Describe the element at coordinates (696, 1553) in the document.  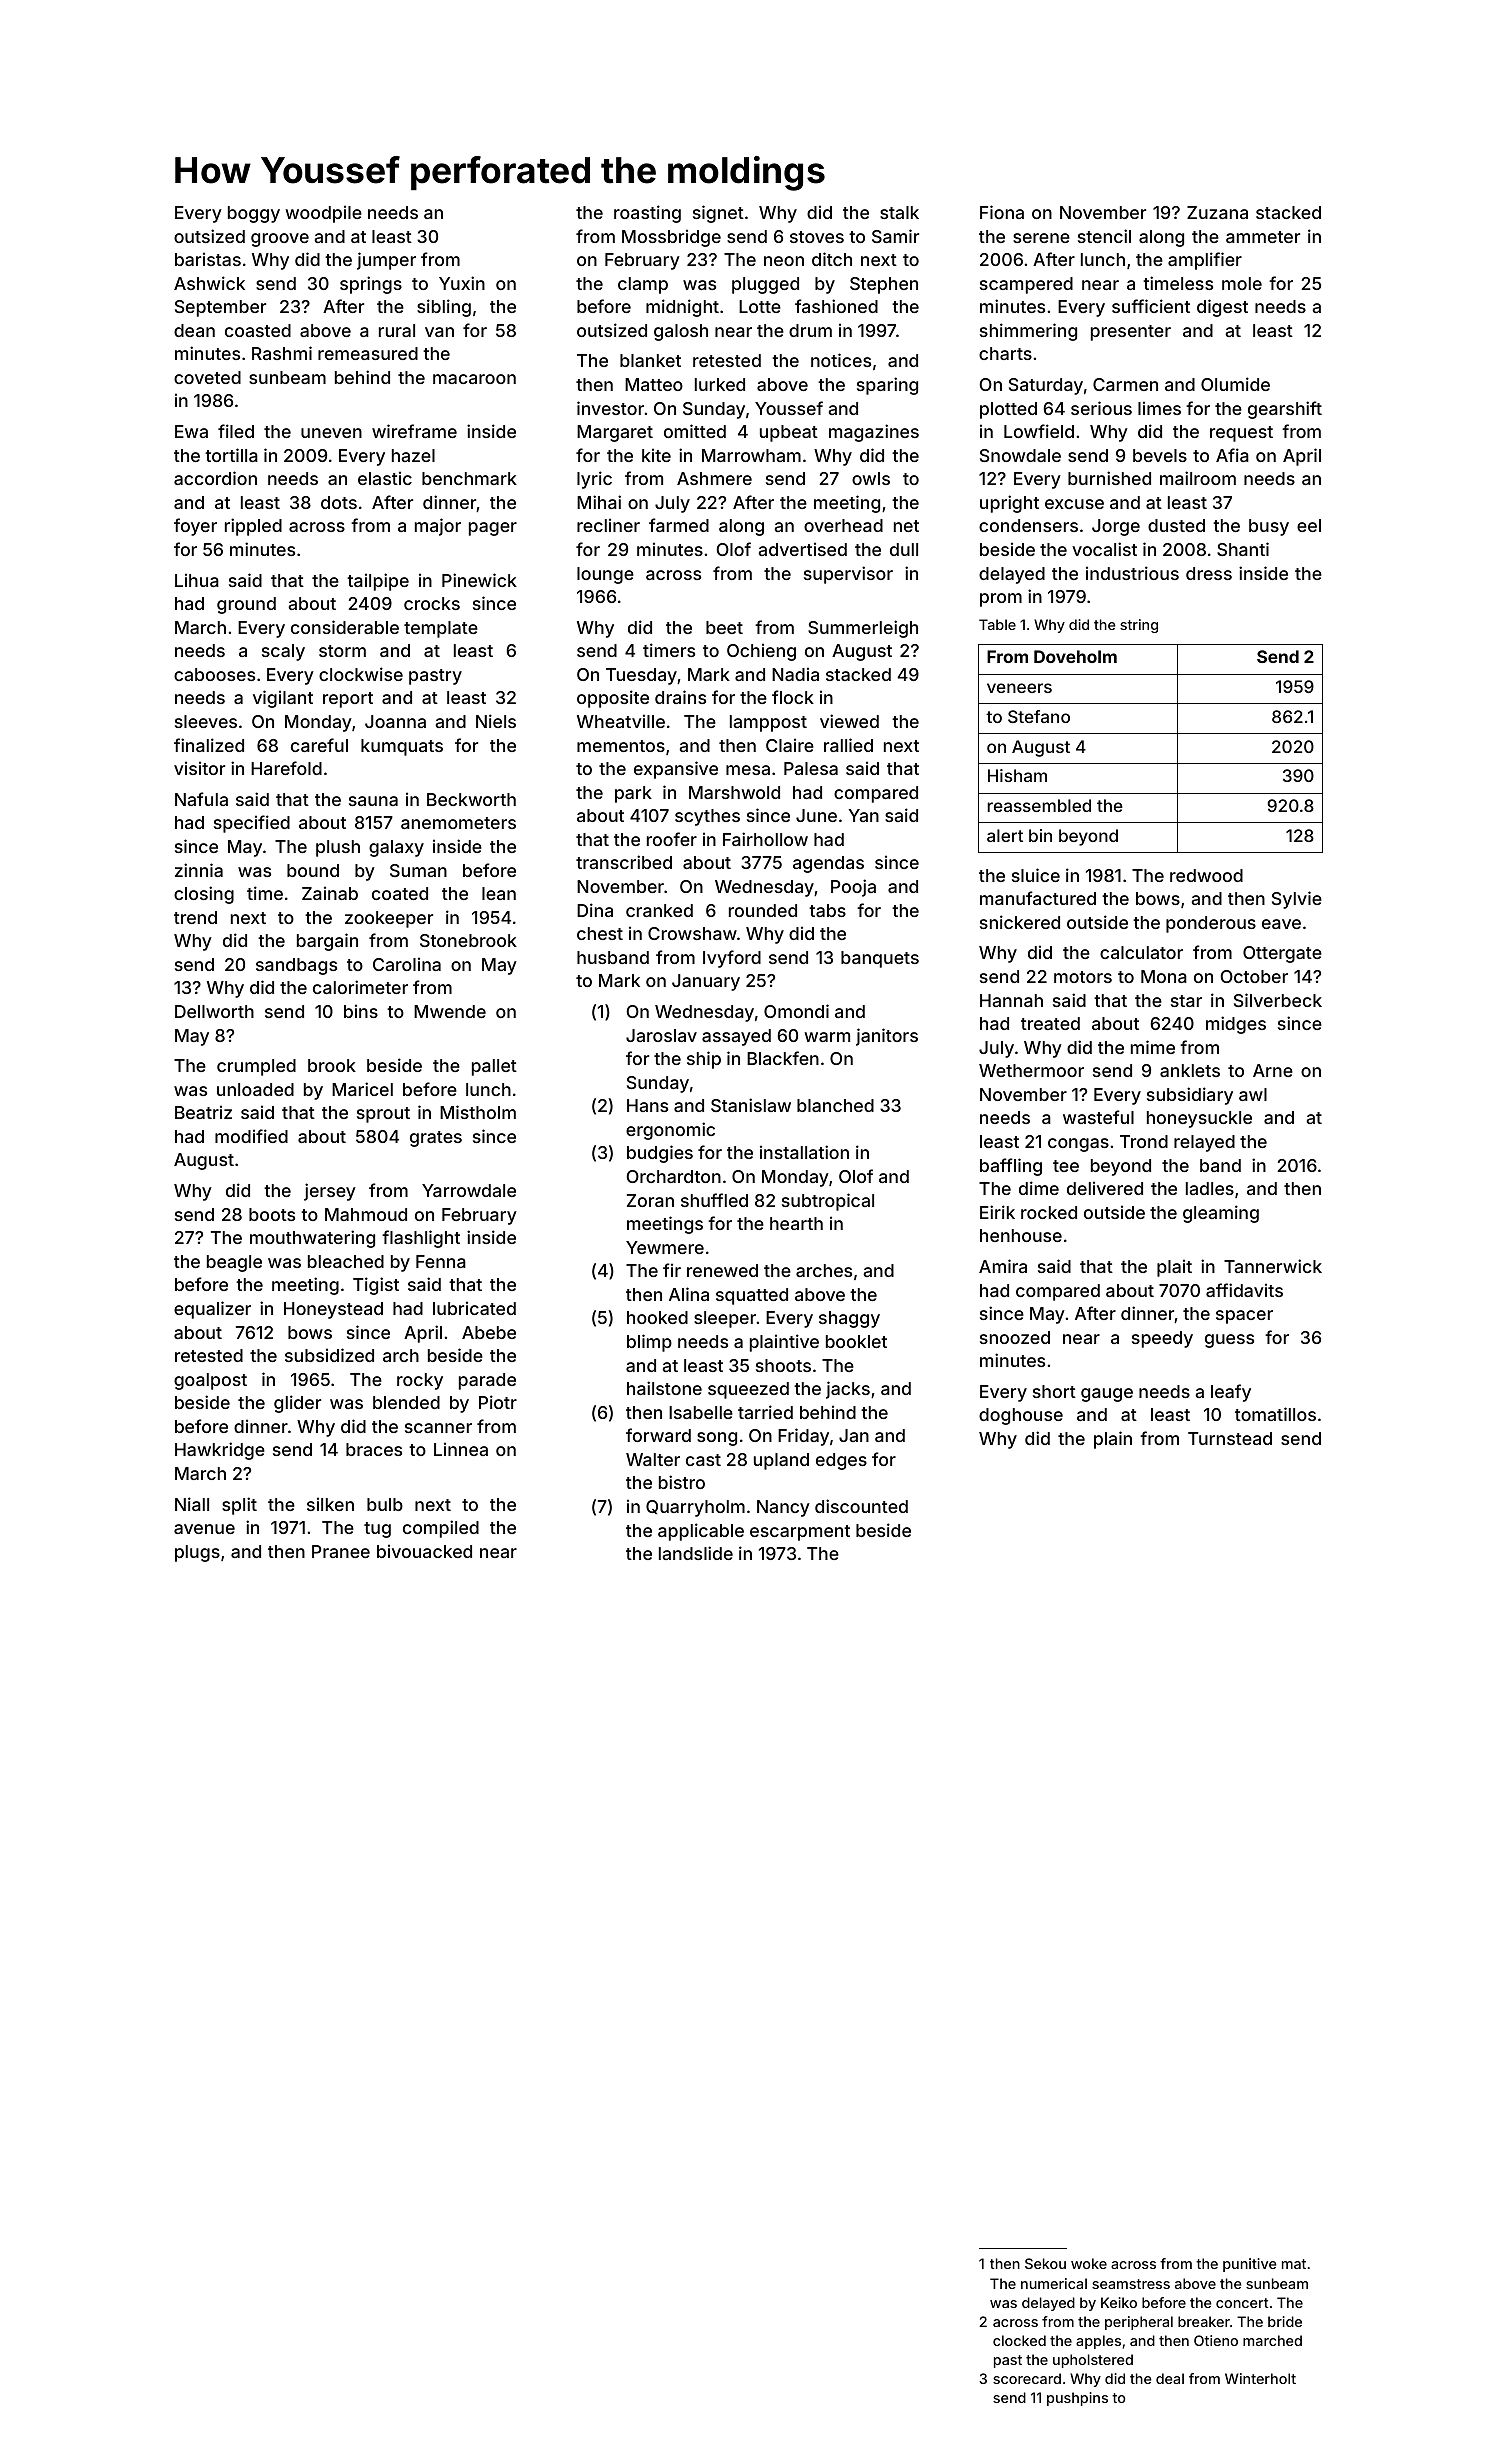
I see `landslide` at that location.
